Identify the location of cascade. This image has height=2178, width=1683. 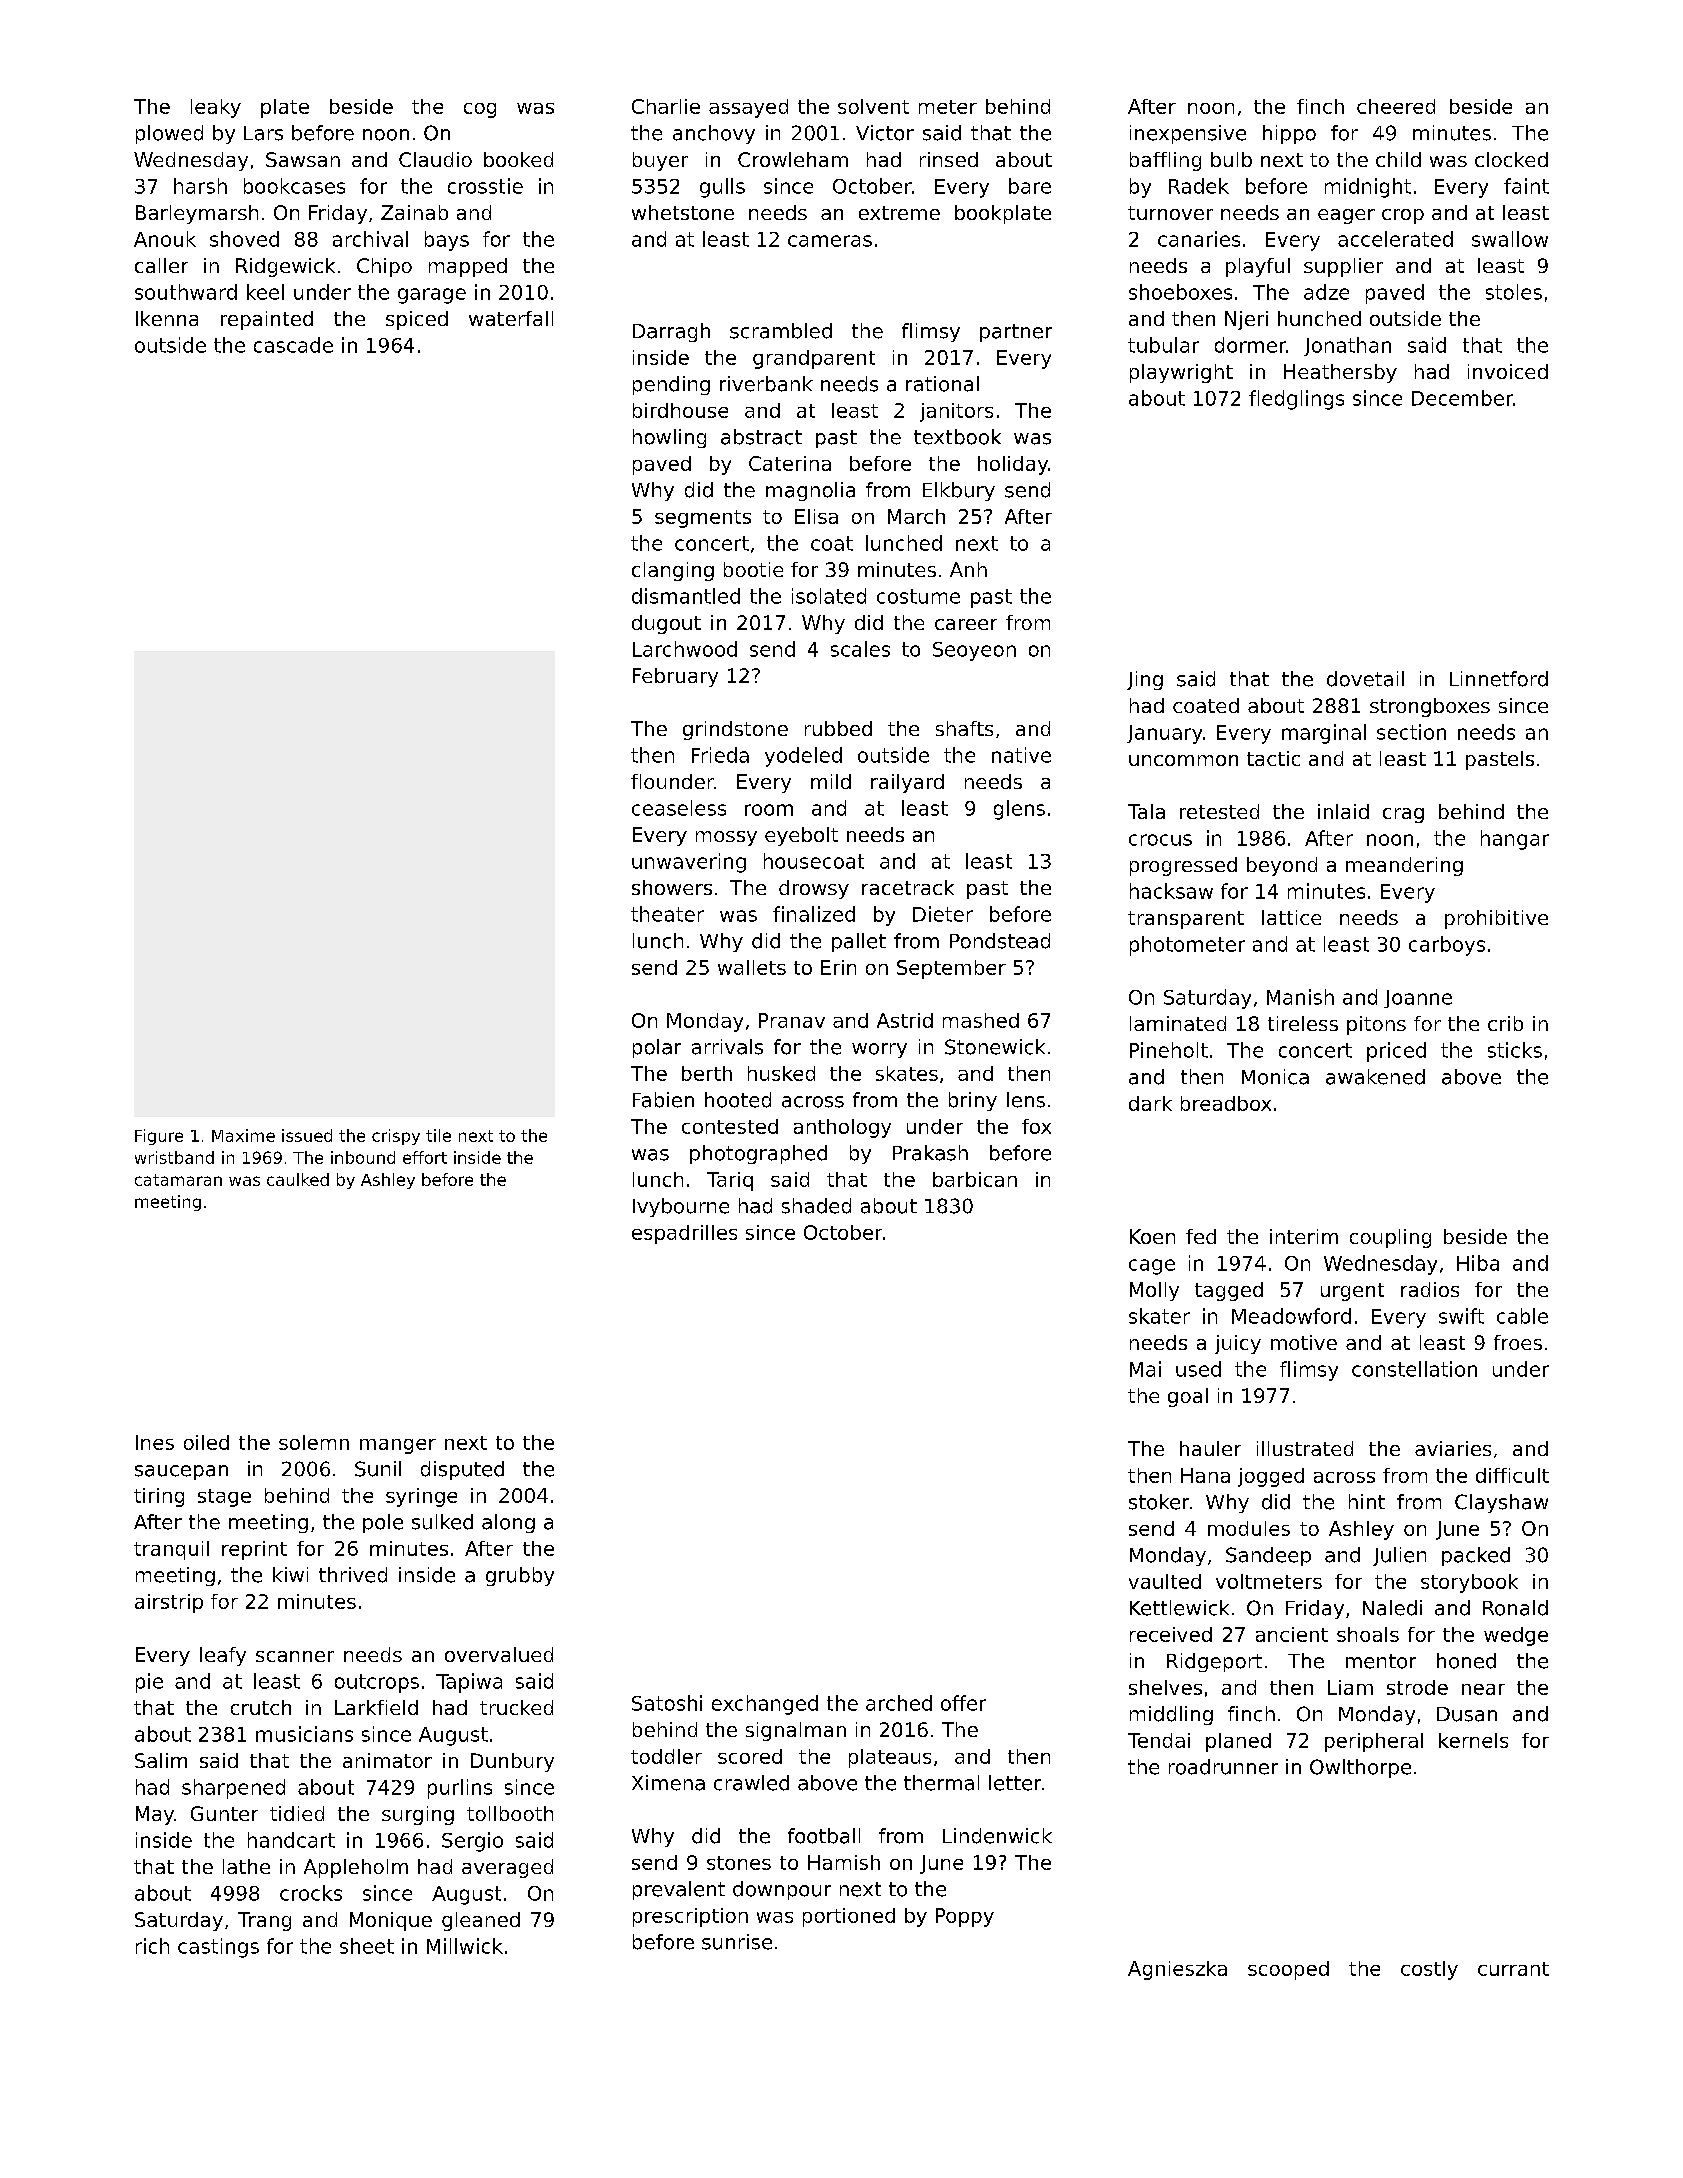
(293, 345).
